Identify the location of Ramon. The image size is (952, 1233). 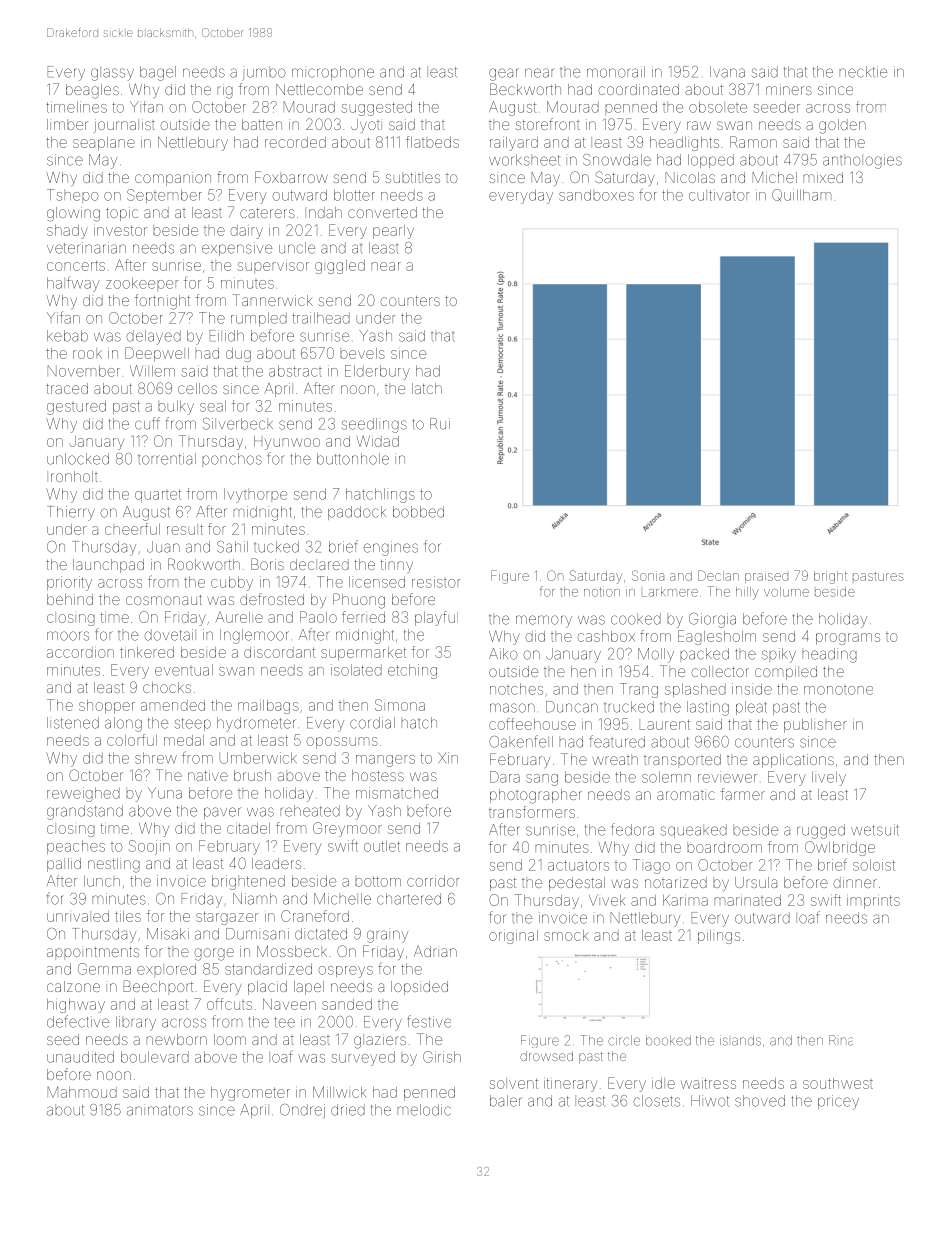
(753, 142).
